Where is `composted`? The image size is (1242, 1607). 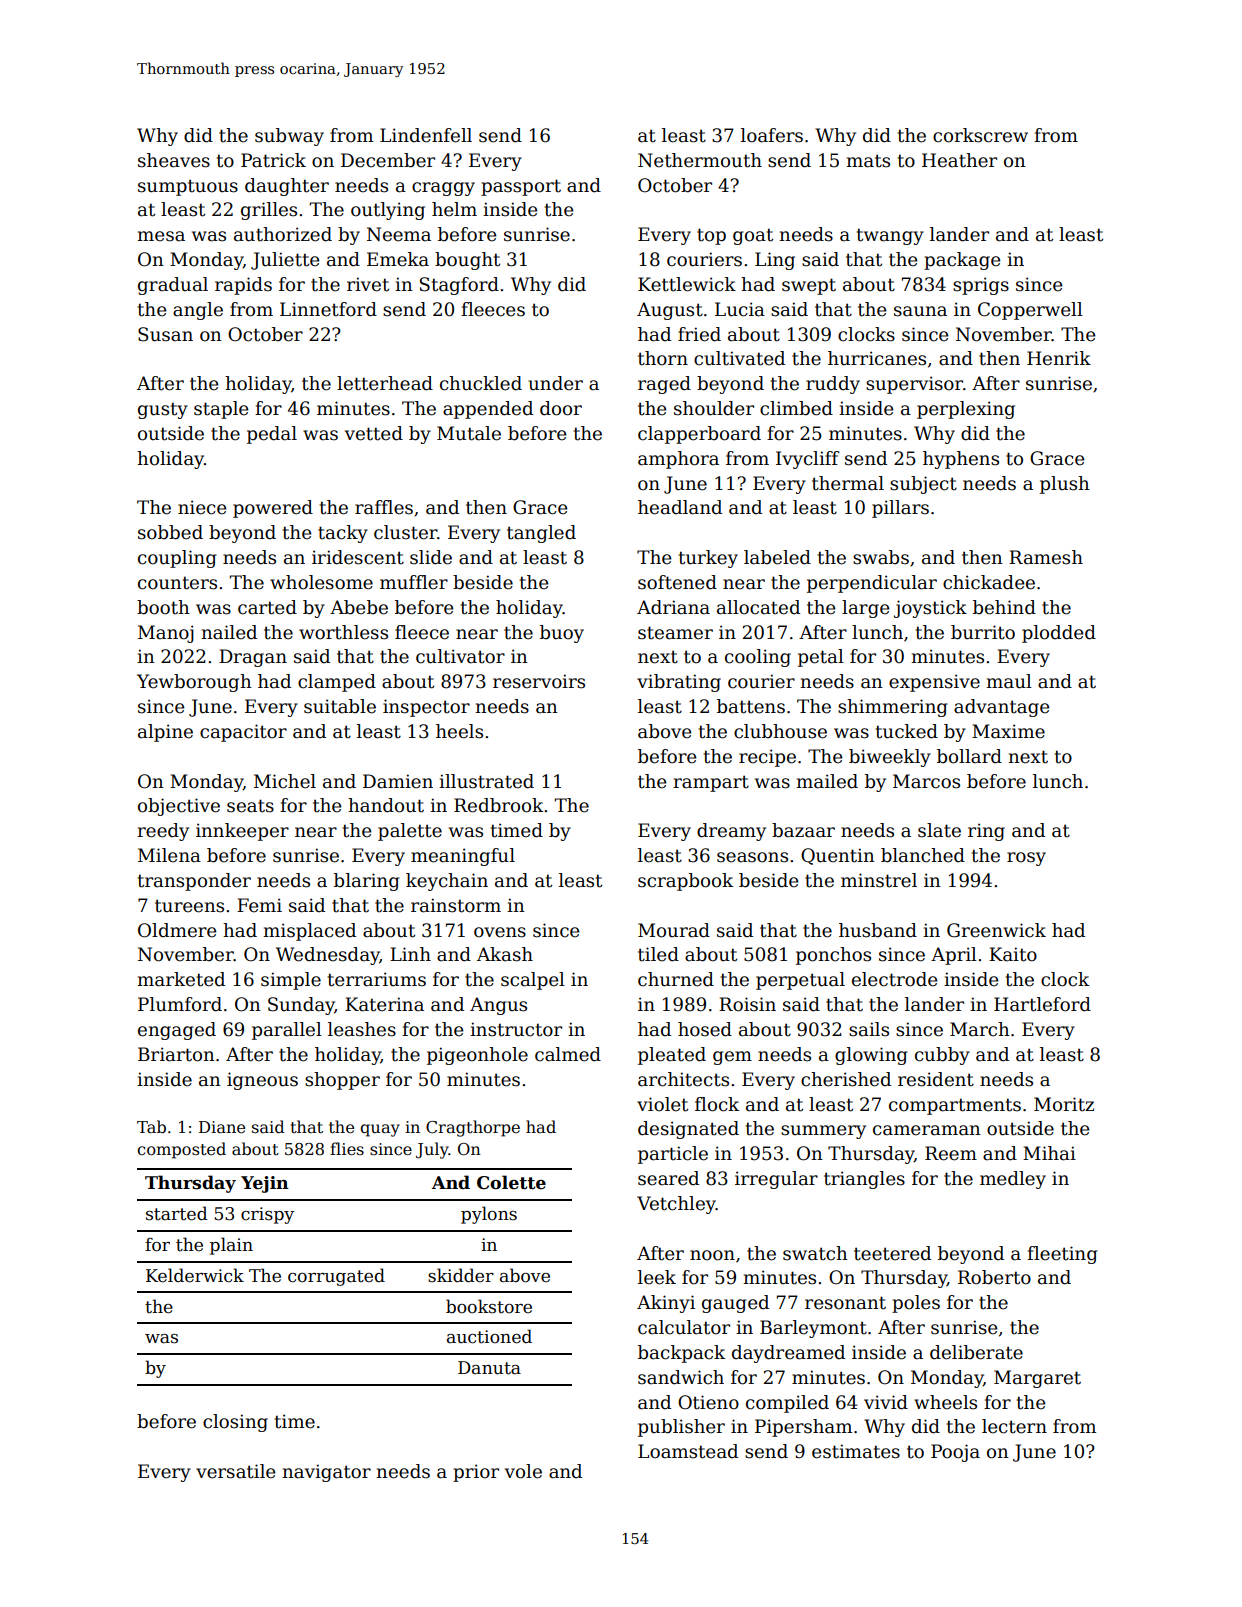
composted is located at coordinates (181, 1150).
